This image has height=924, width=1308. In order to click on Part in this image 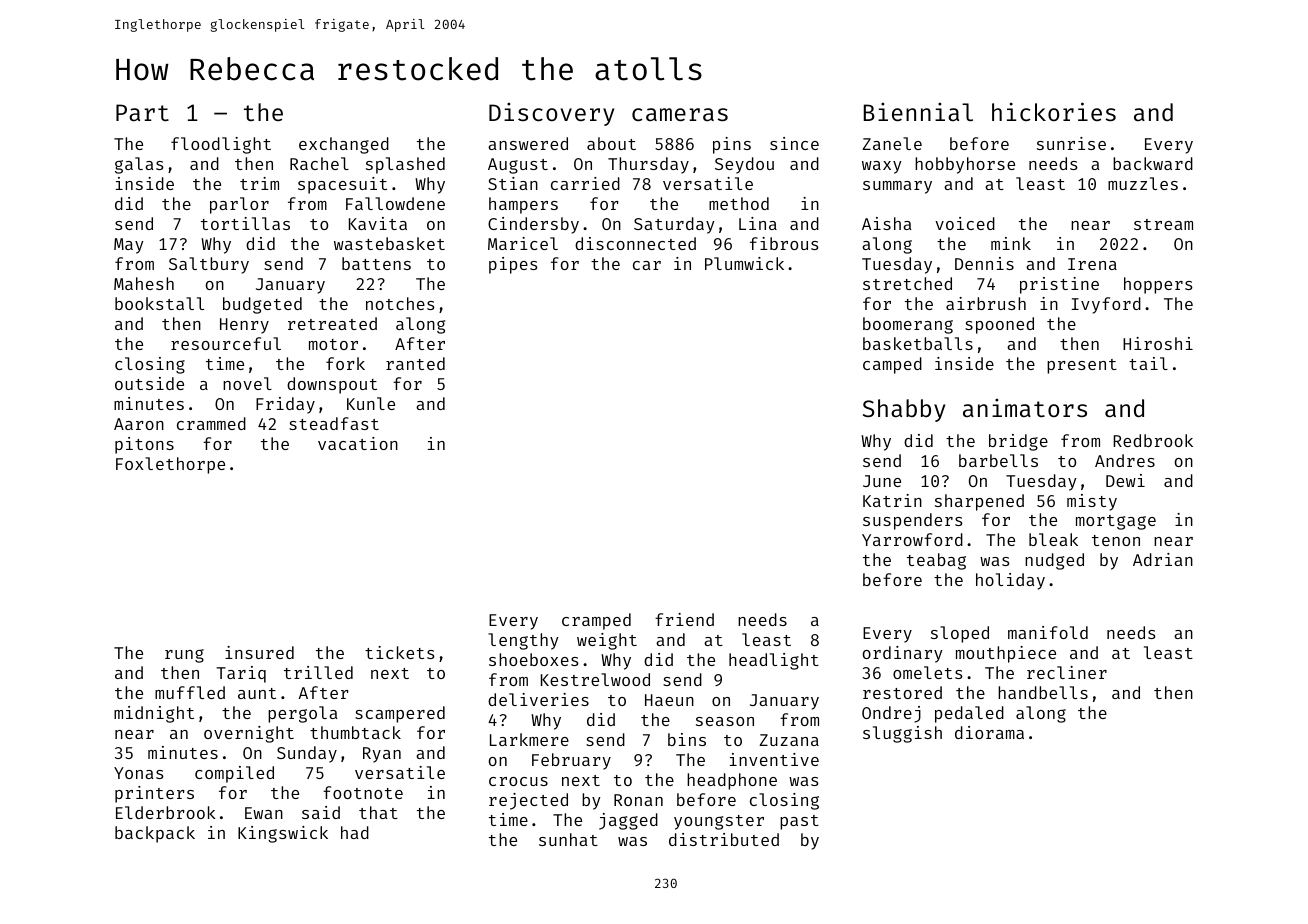, I will do `click(142, 112)`.
